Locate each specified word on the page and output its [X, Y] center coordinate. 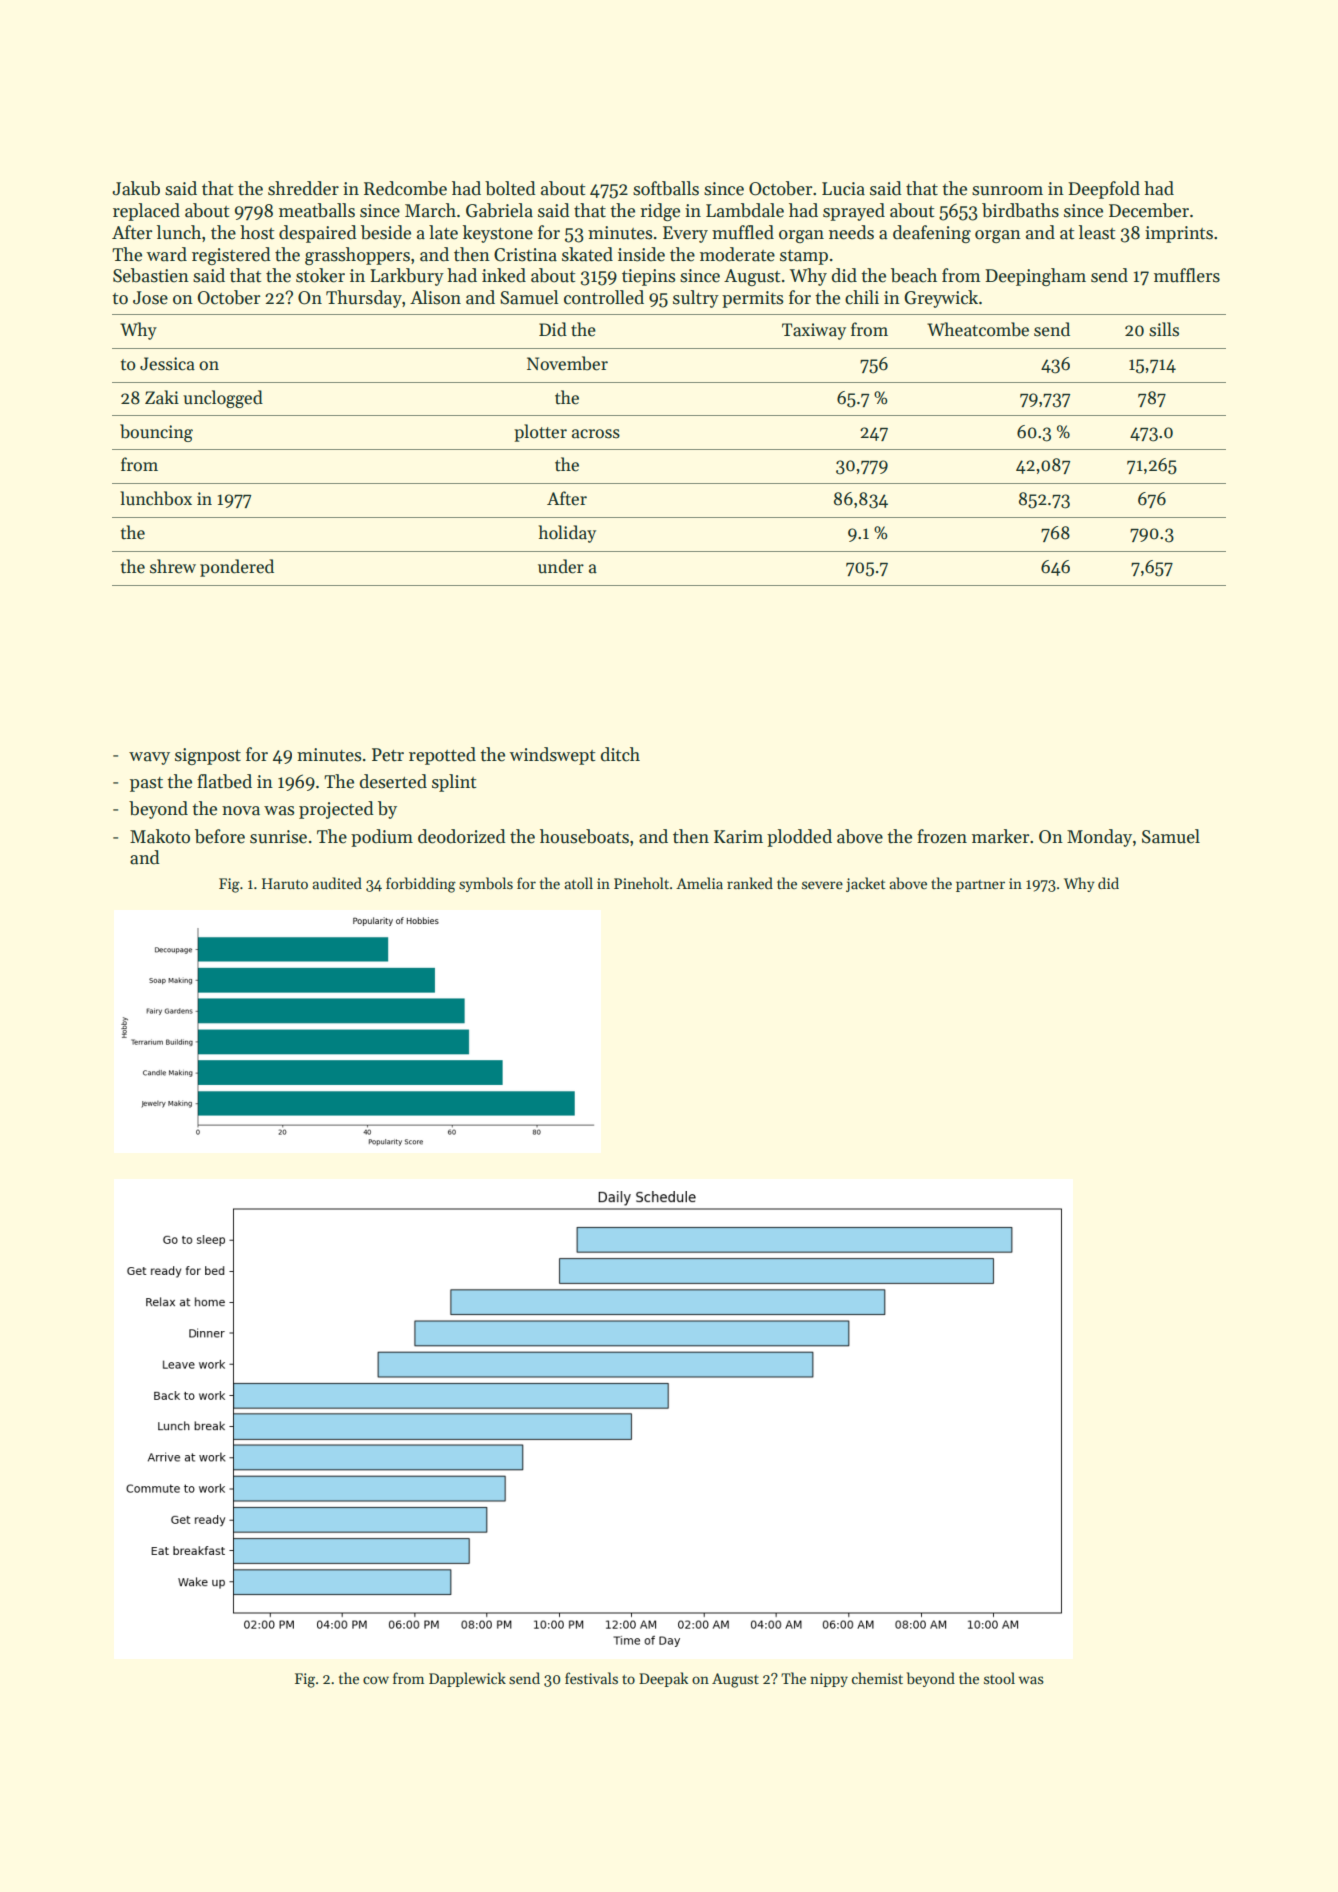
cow [376, 1680]
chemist [877, 1678]
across [596, 434]
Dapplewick [467, 1679]
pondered [237, 568]
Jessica [167, 364]
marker [1000, 836]
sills [1164, 329]
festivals [591, 1678]
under [561, 566]
